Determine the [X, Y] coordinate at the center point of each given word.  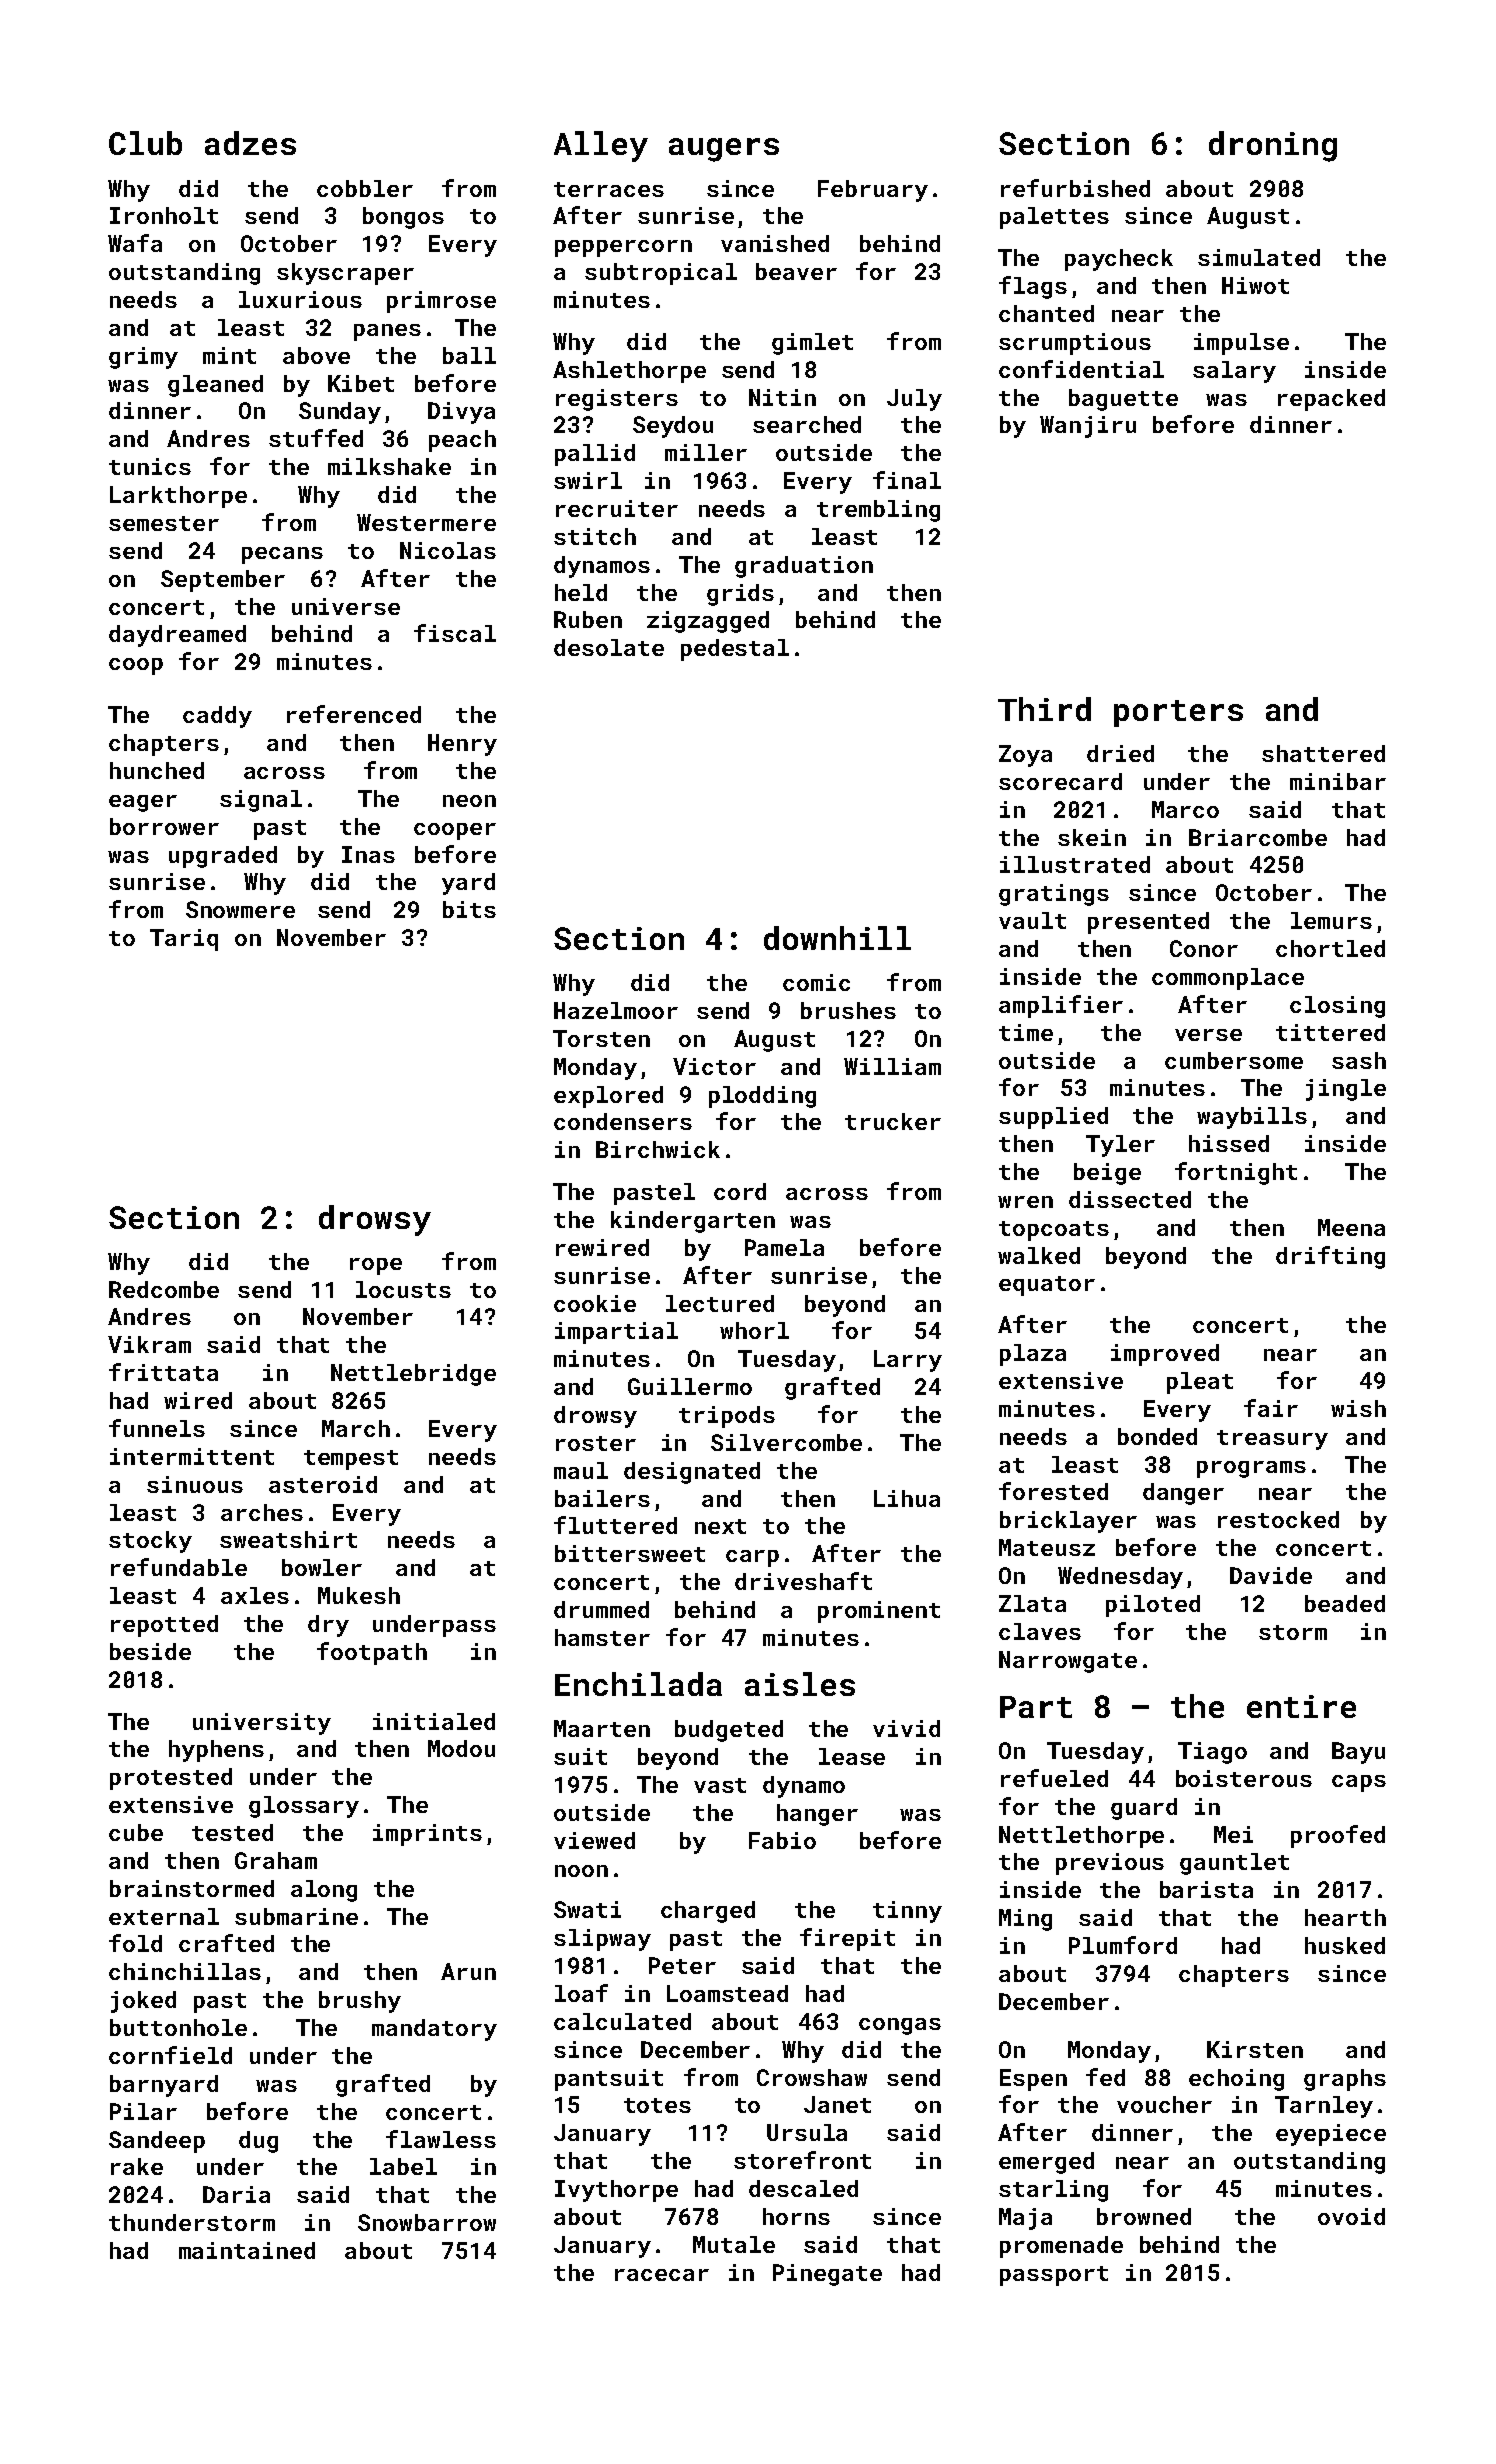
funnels [157, 1428]
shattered [1323, 753]
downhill [837, 938]
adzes [250, 143]
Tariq [184, 940]
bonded [1157, 1436]
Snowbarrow [427, 2222]
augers [724, 150]
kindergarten [693, 1222]
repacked [1331, 400]
